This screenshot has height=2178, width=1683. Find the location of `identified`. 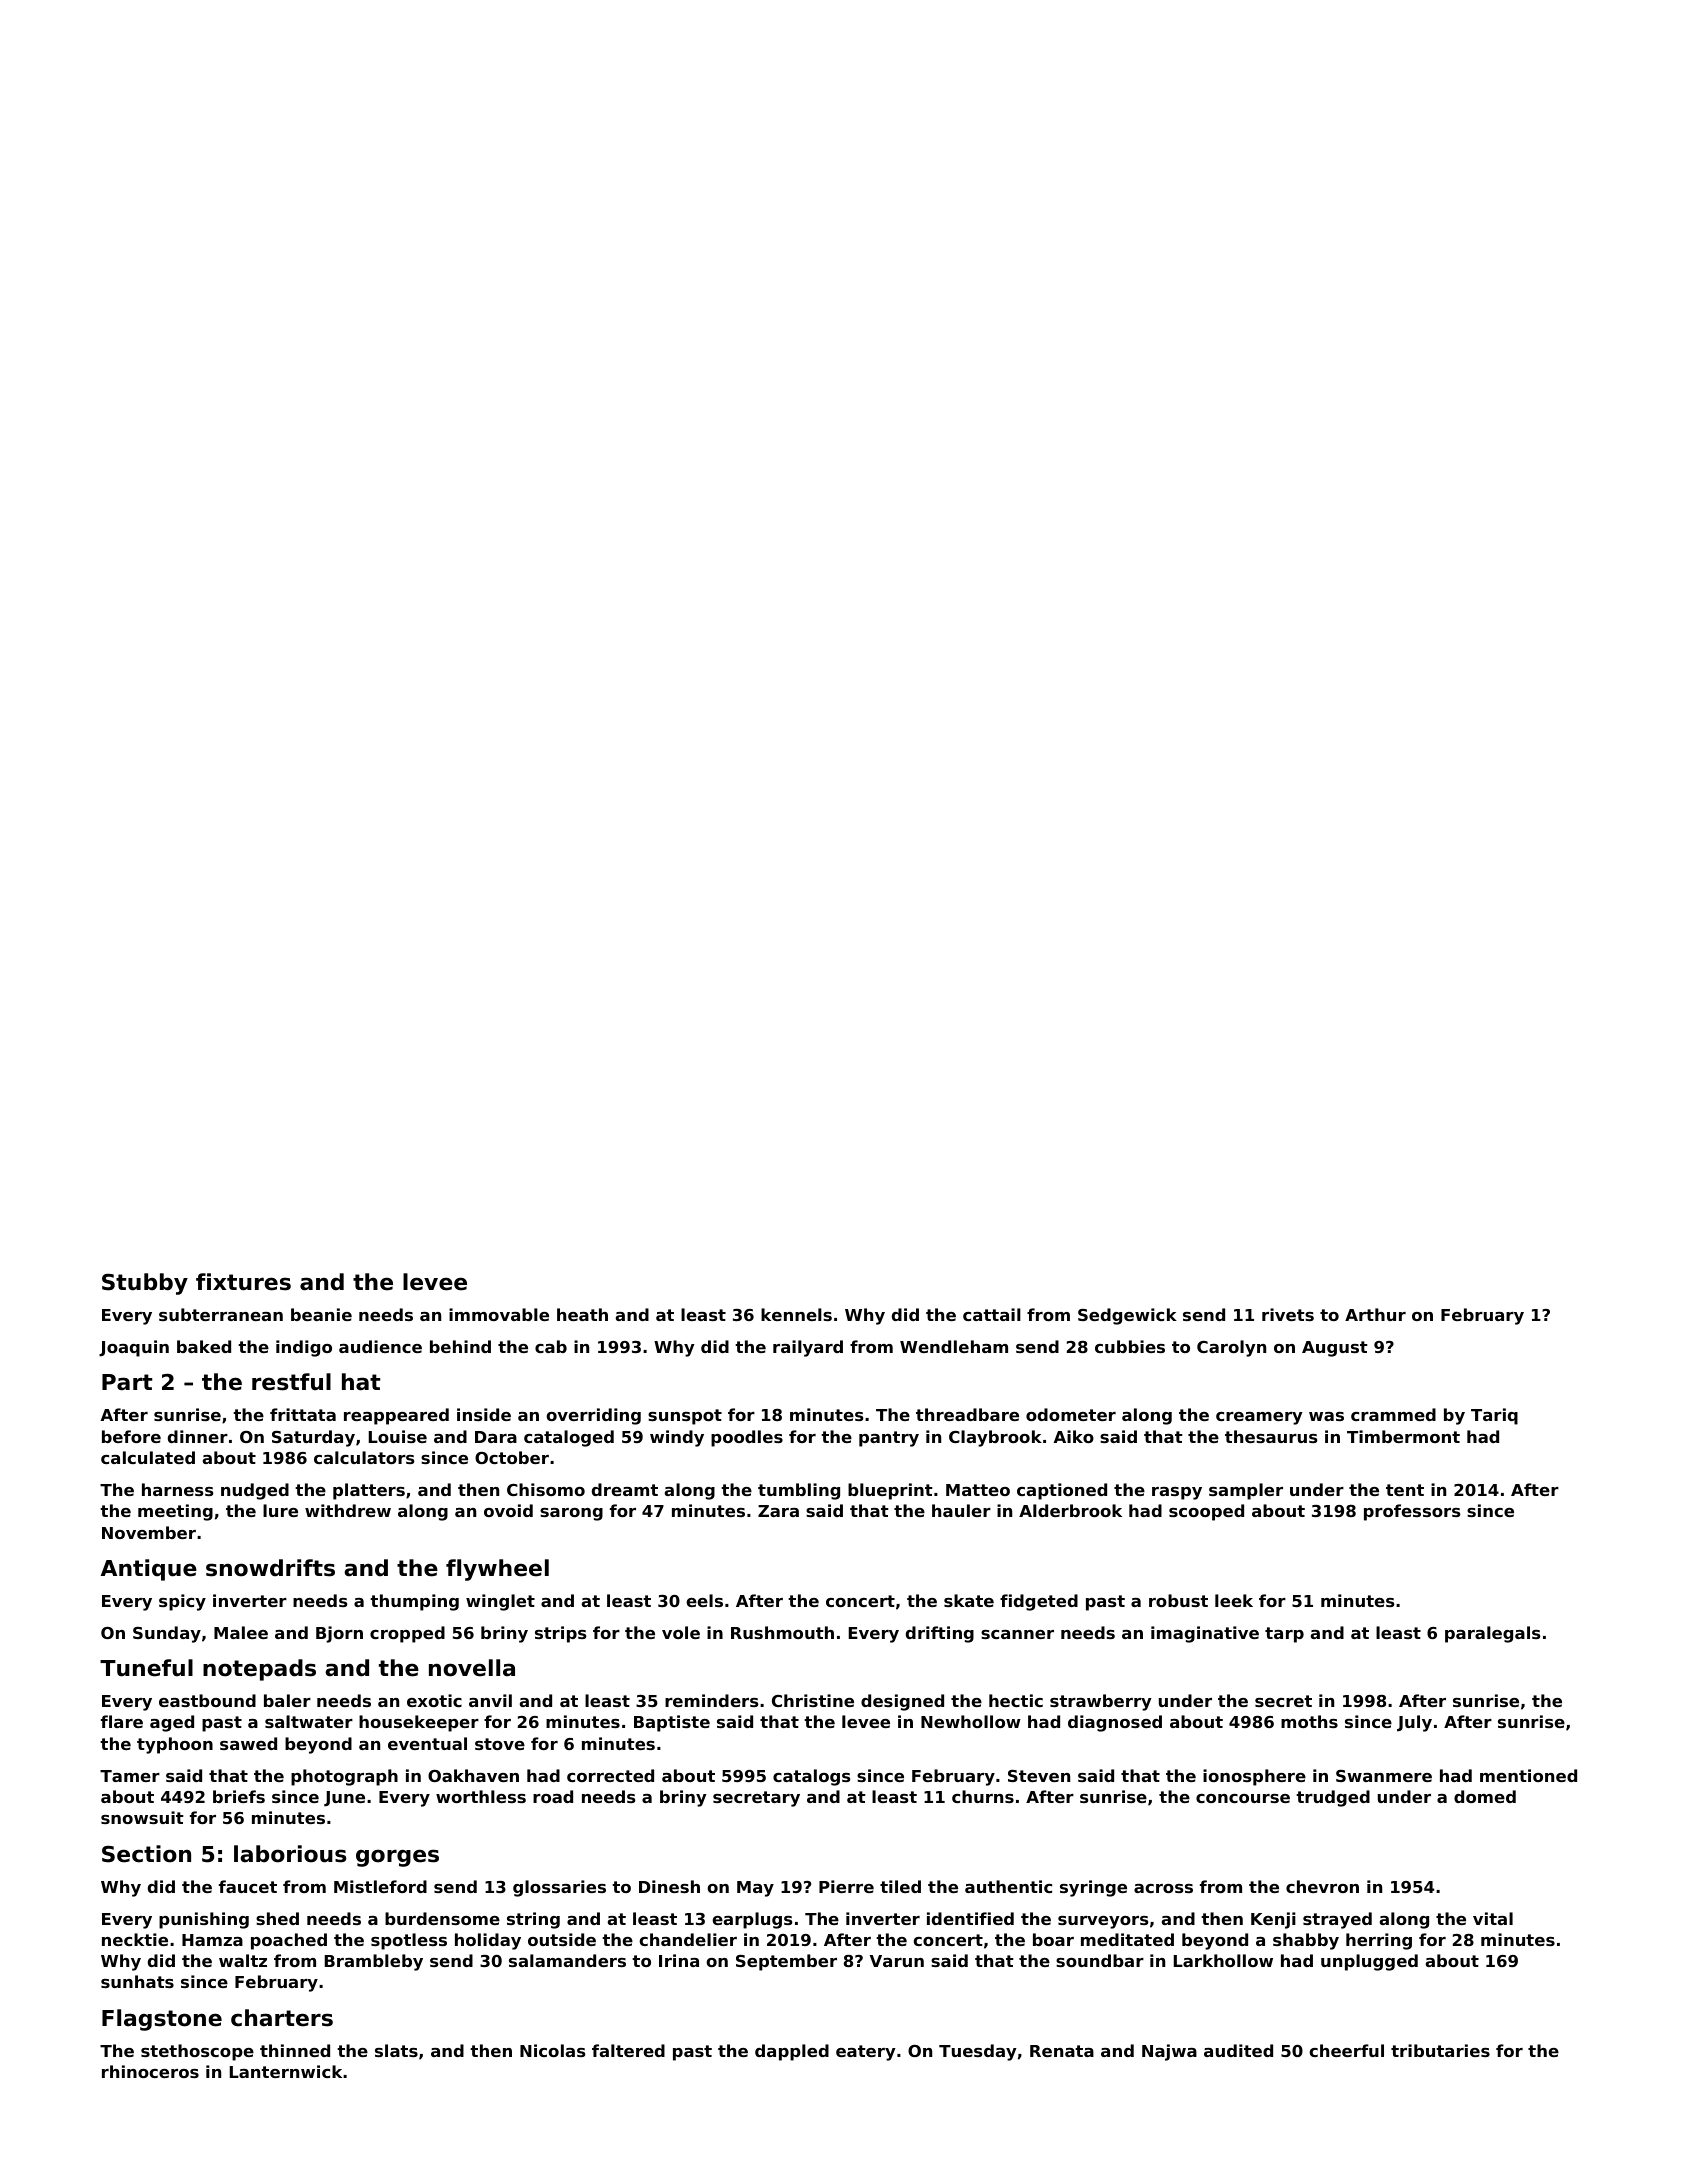

identified is located at coordinates (970, 1918).
